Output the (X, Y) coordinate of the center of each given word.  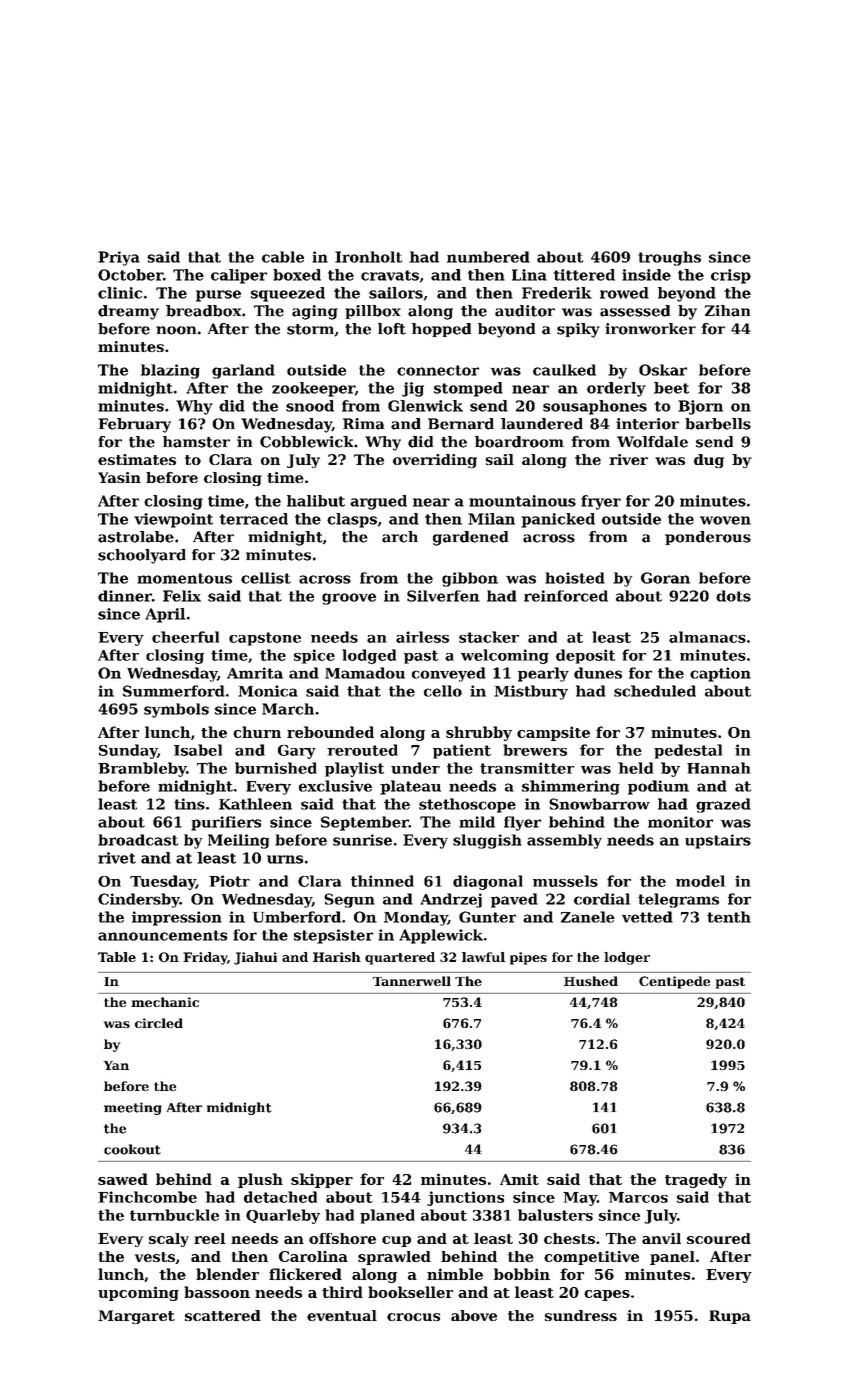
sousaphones (595, 407)
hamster (196, 442)
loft (392, 329)
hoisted (575, 578)
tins (189, 804)
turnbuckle (174, 1215)
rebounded (330, 732)
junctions (465, 1198)
